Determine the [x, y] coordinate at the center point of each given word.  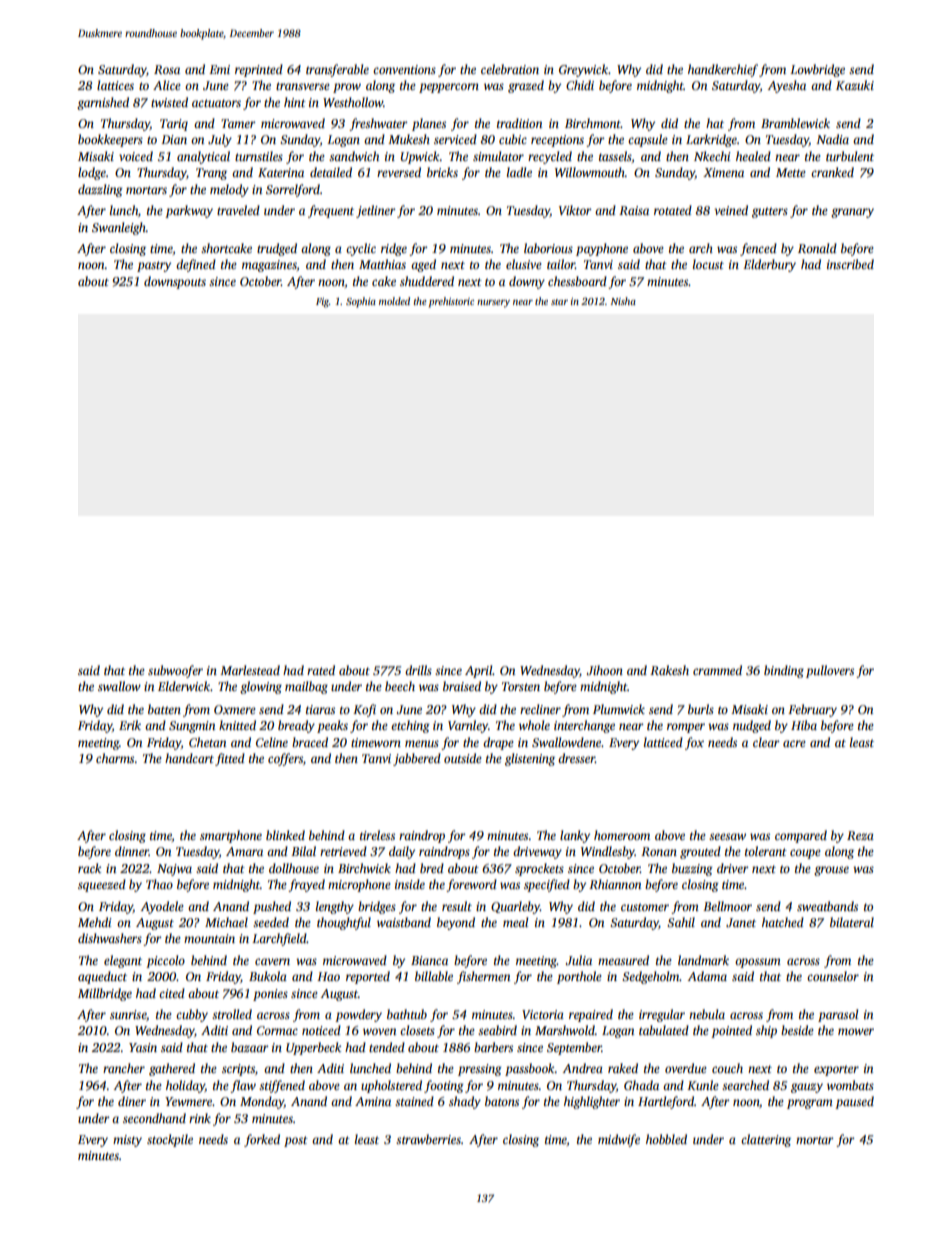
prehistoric [451, 302]
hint [295, 102]
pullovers [830, 671]
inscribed [850, 264]
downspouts [175, 282]
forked [262, 1140]
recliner [540, 709]
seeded [271, 922]
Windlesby [608, 852]
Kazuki [855, 85]
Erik [130, 725]
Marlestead [250, 670]
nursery [493, 304]
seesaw [727, 836]
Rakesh [669, 670]
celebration [510, 69]
